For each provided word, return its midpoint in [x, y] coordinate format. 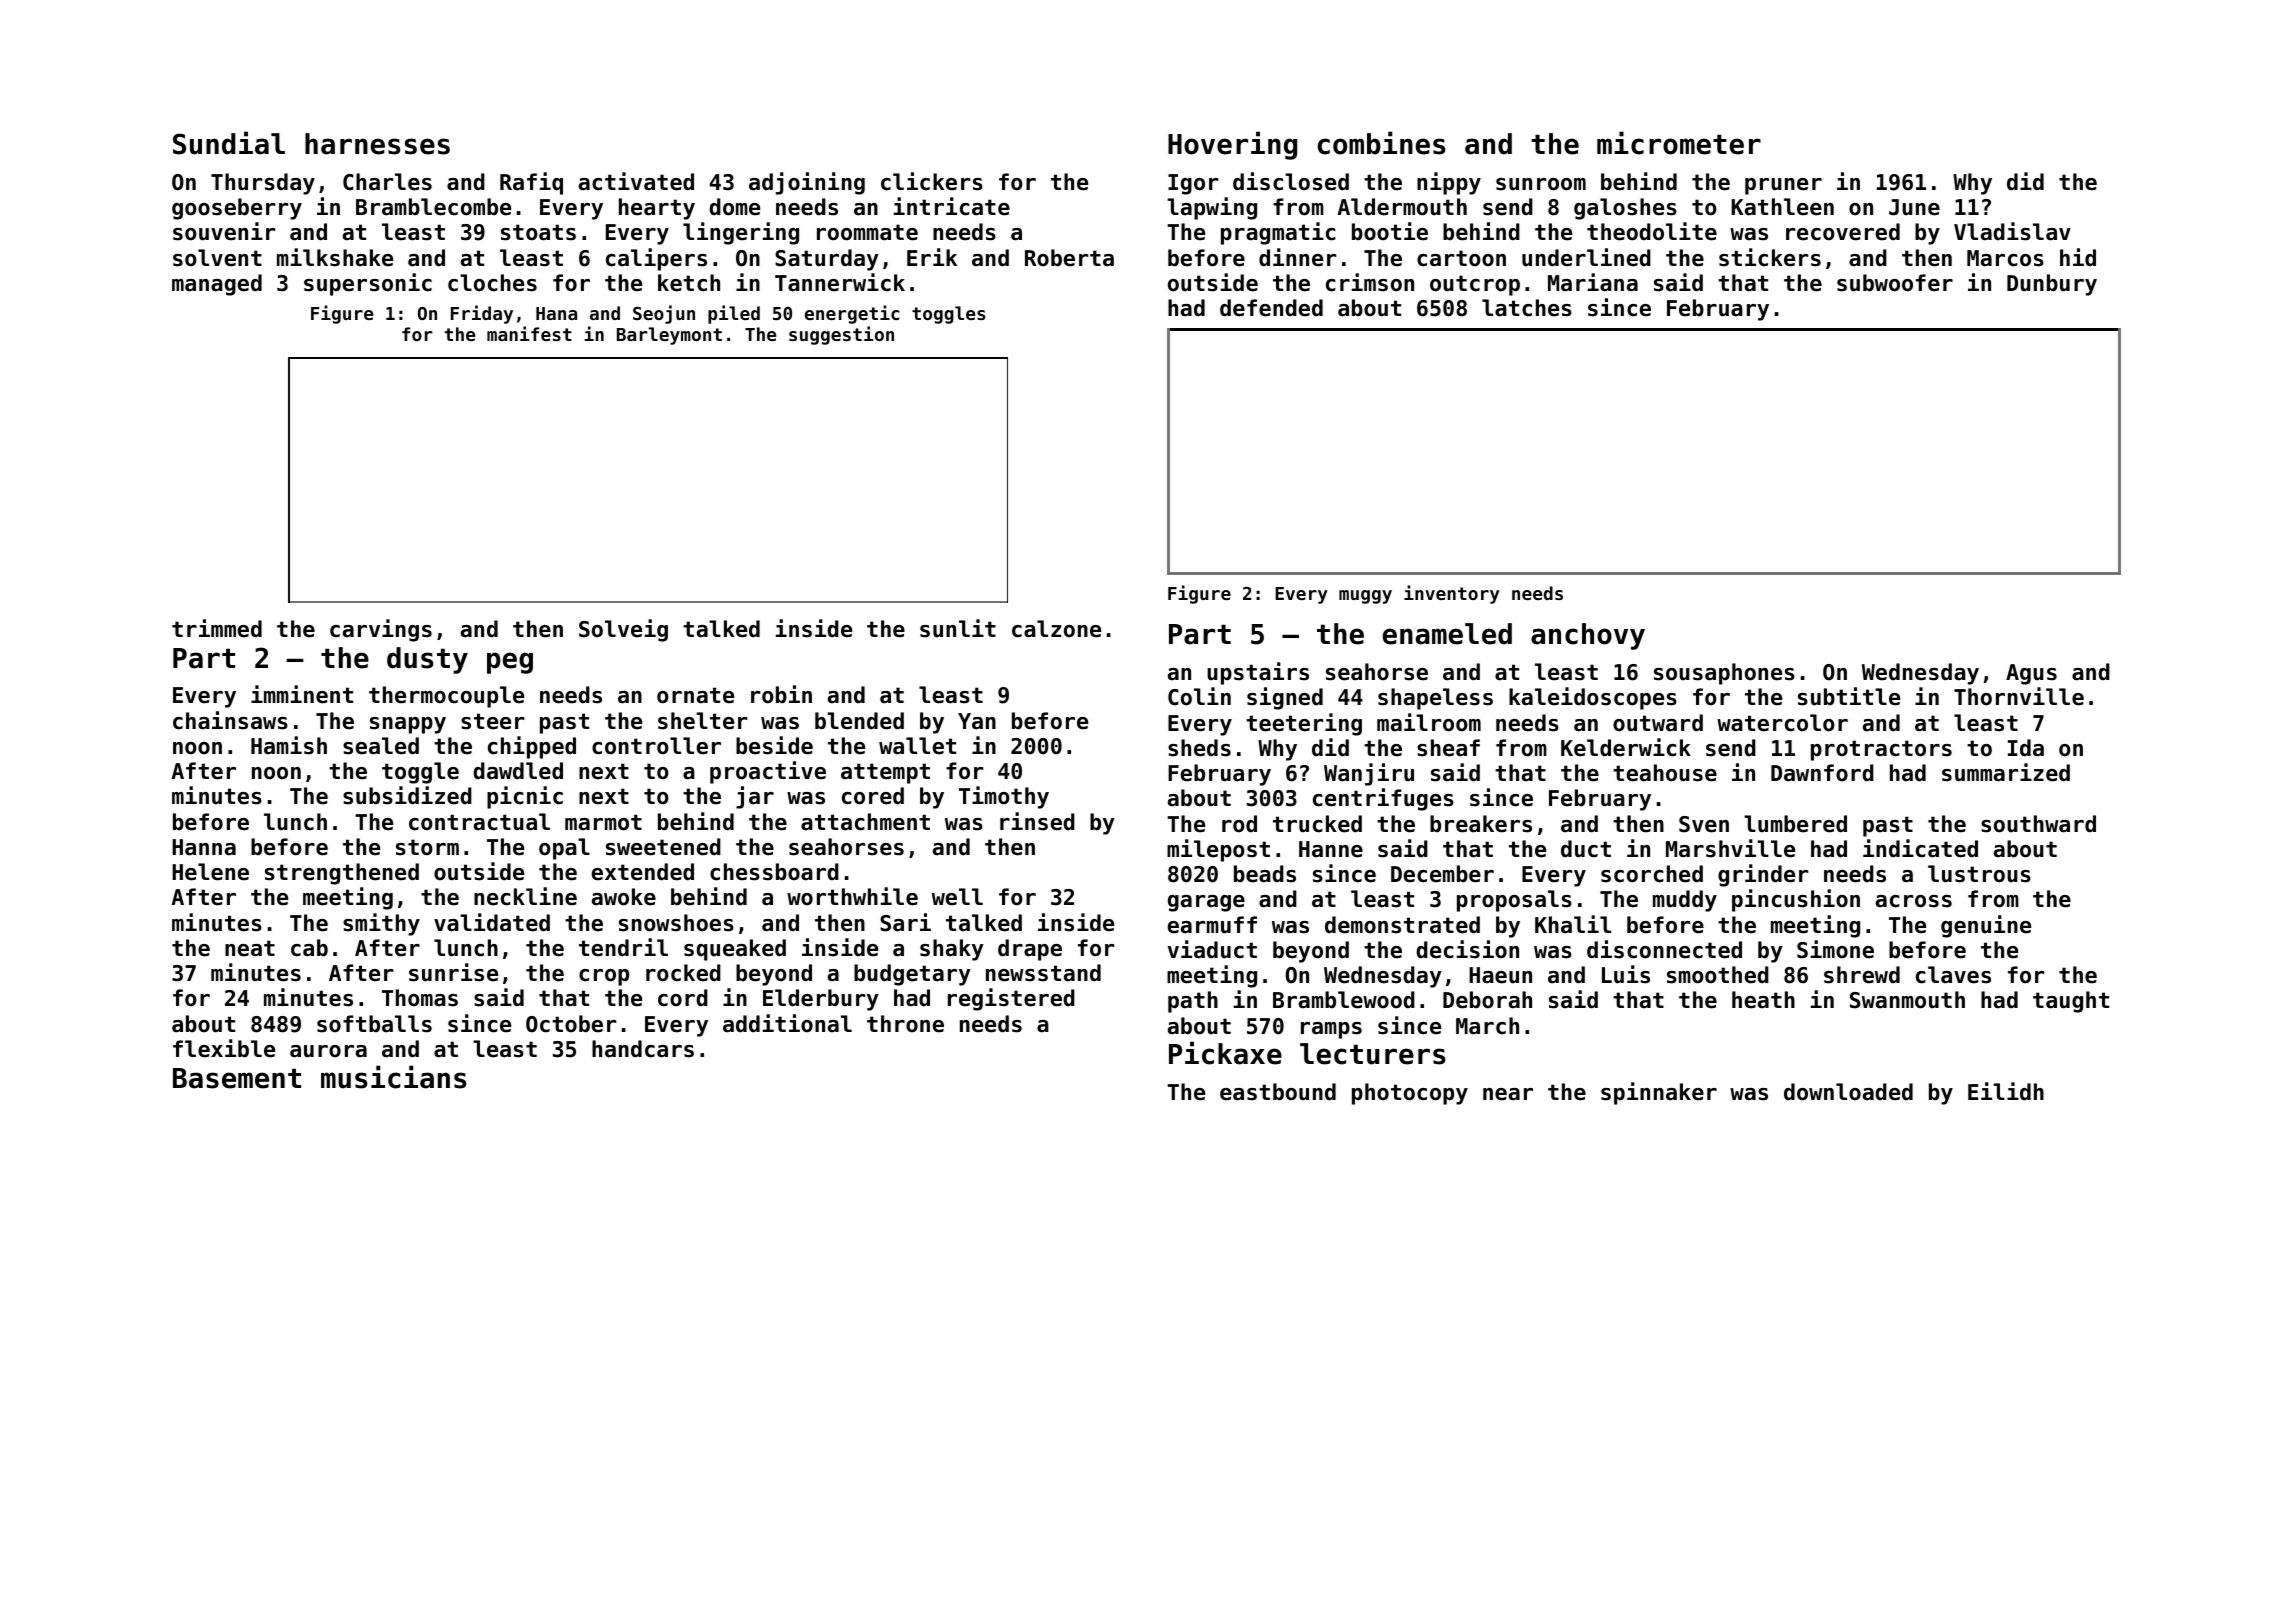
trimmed [217, 628]
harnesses [377, 144]
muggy [1365, 597]
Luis [1626, 974]
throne [905, 1024]
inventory [1452, 594]
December [1442, 874]
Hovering [1232, 145]
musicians [394, 1077]
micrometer [1679, 143]
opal [564, 849]
